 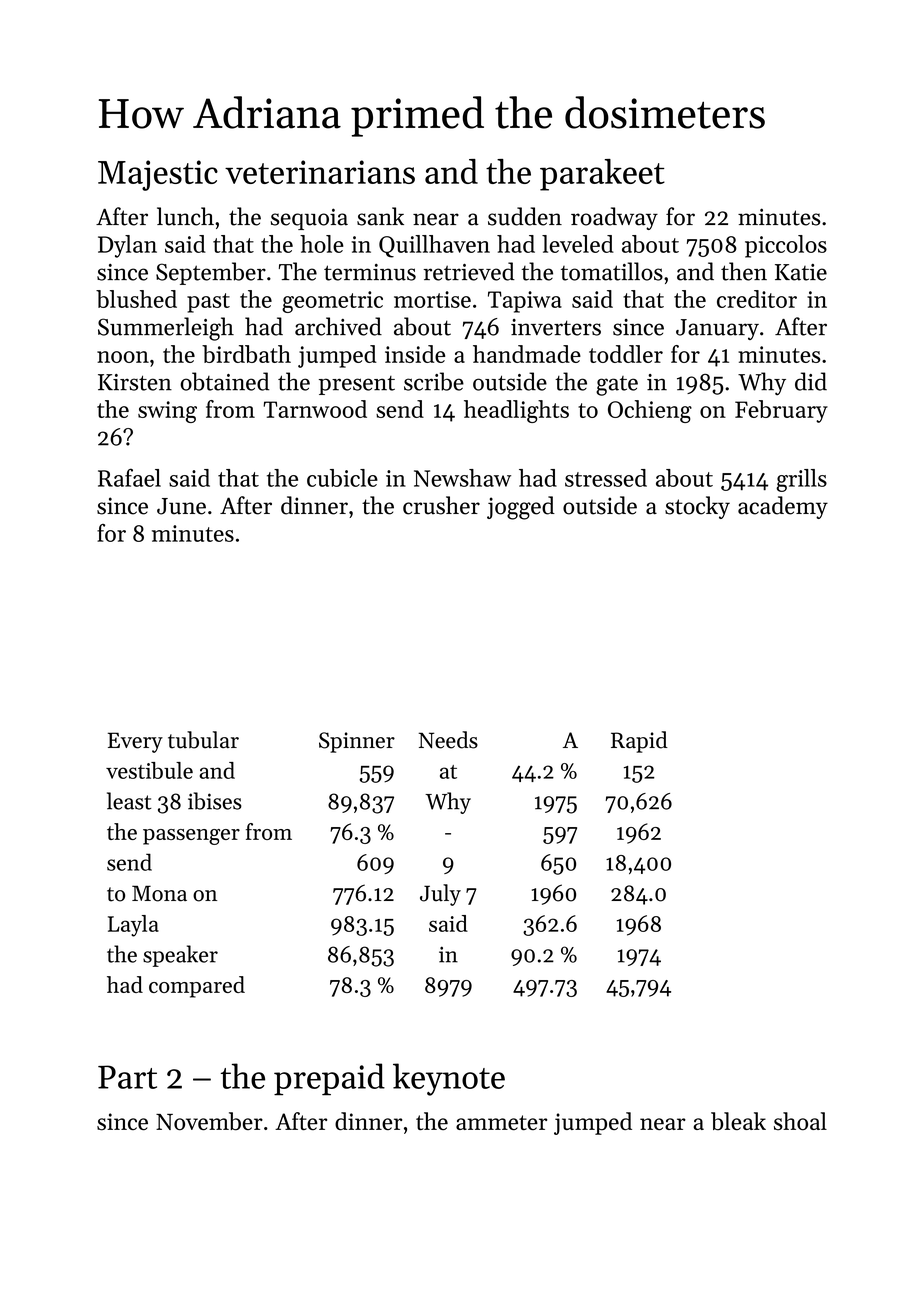 What do you see at coordinates (129, 477) in the page?
I see `Rafael` at bounding box center [129, 477].
